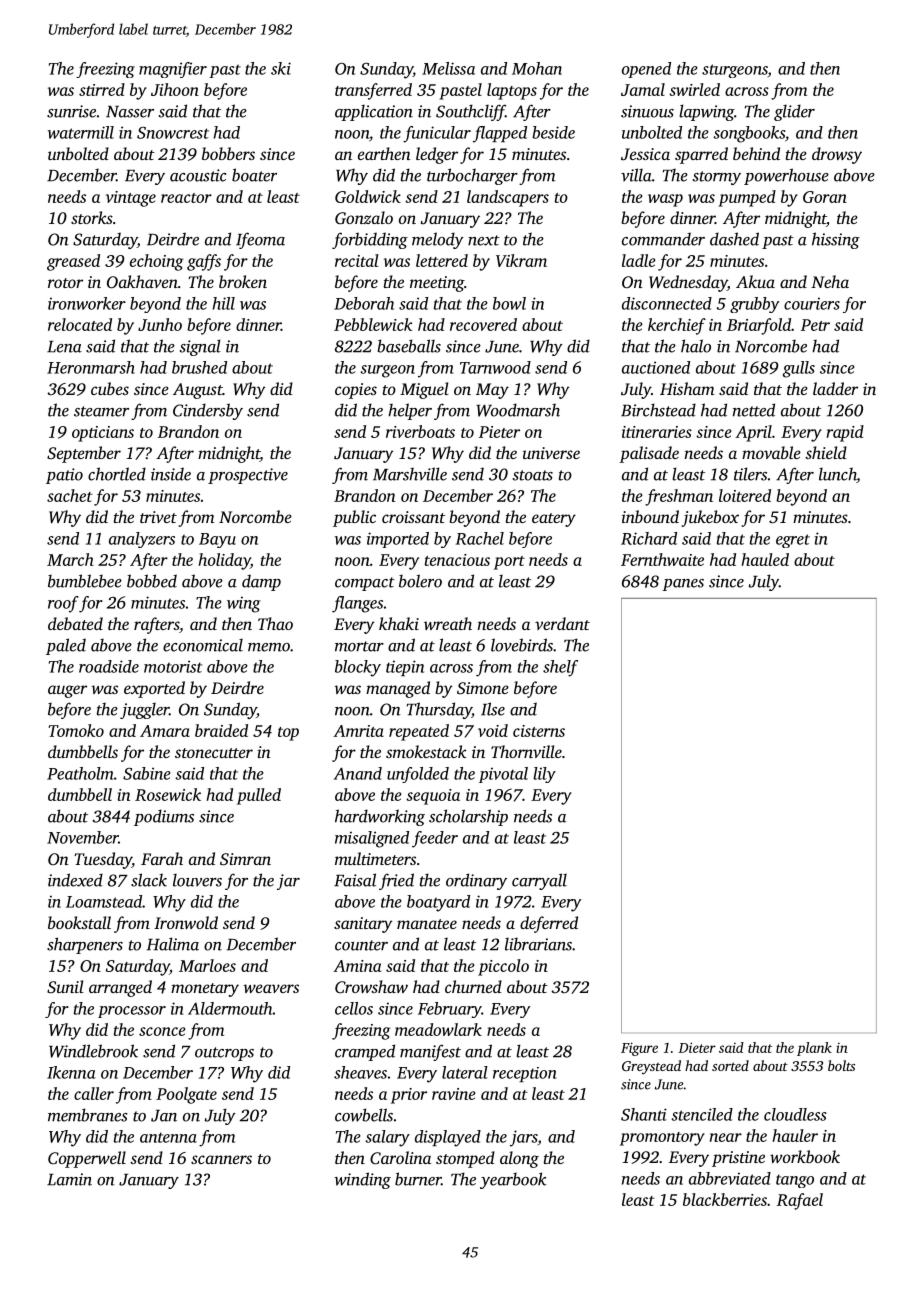  Describe the element at coordinates (683, 585) in the page. I see `panes` at that location.
